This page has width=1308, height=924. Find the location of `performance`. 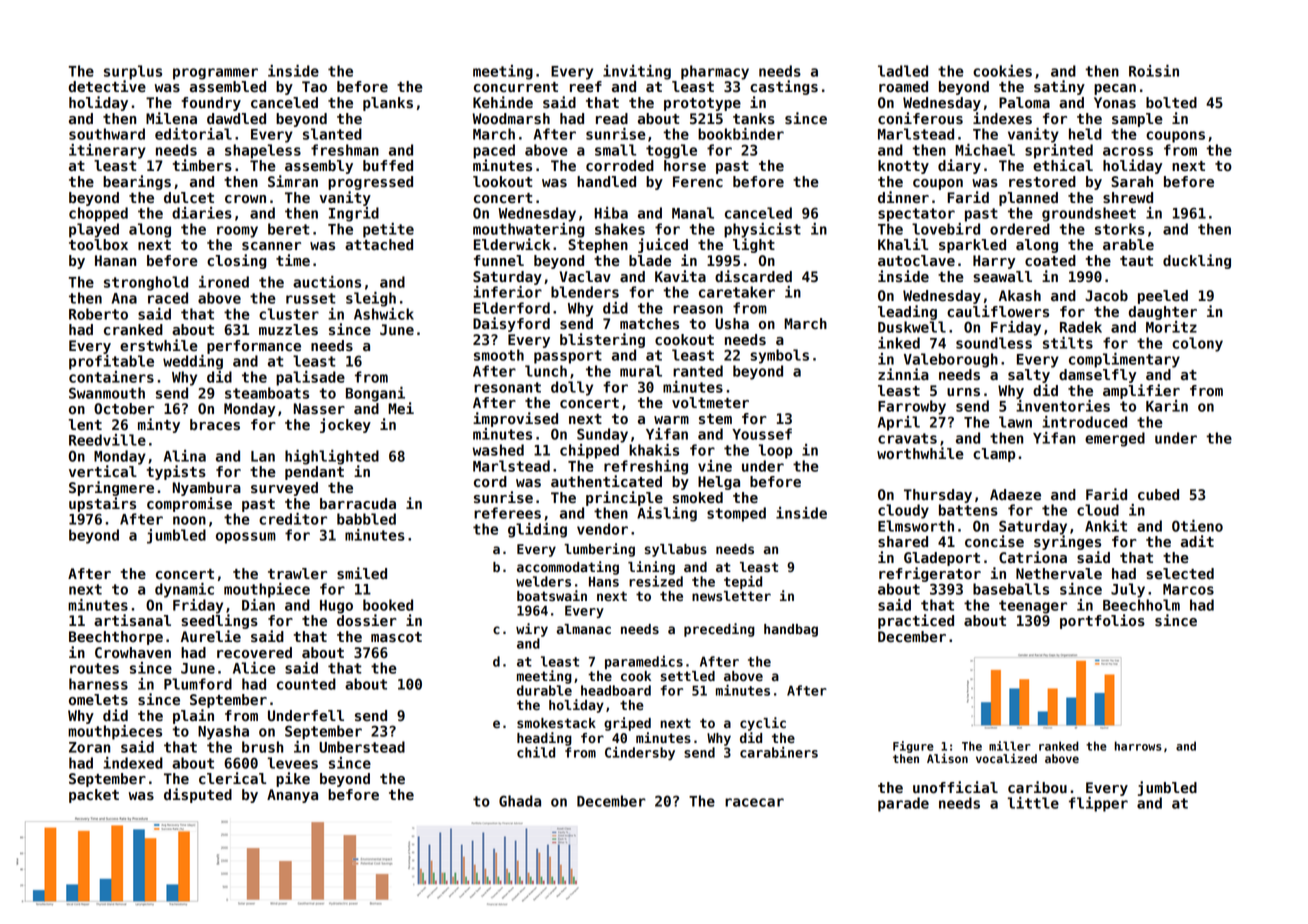

performance is located at coordinates (254, 347).
